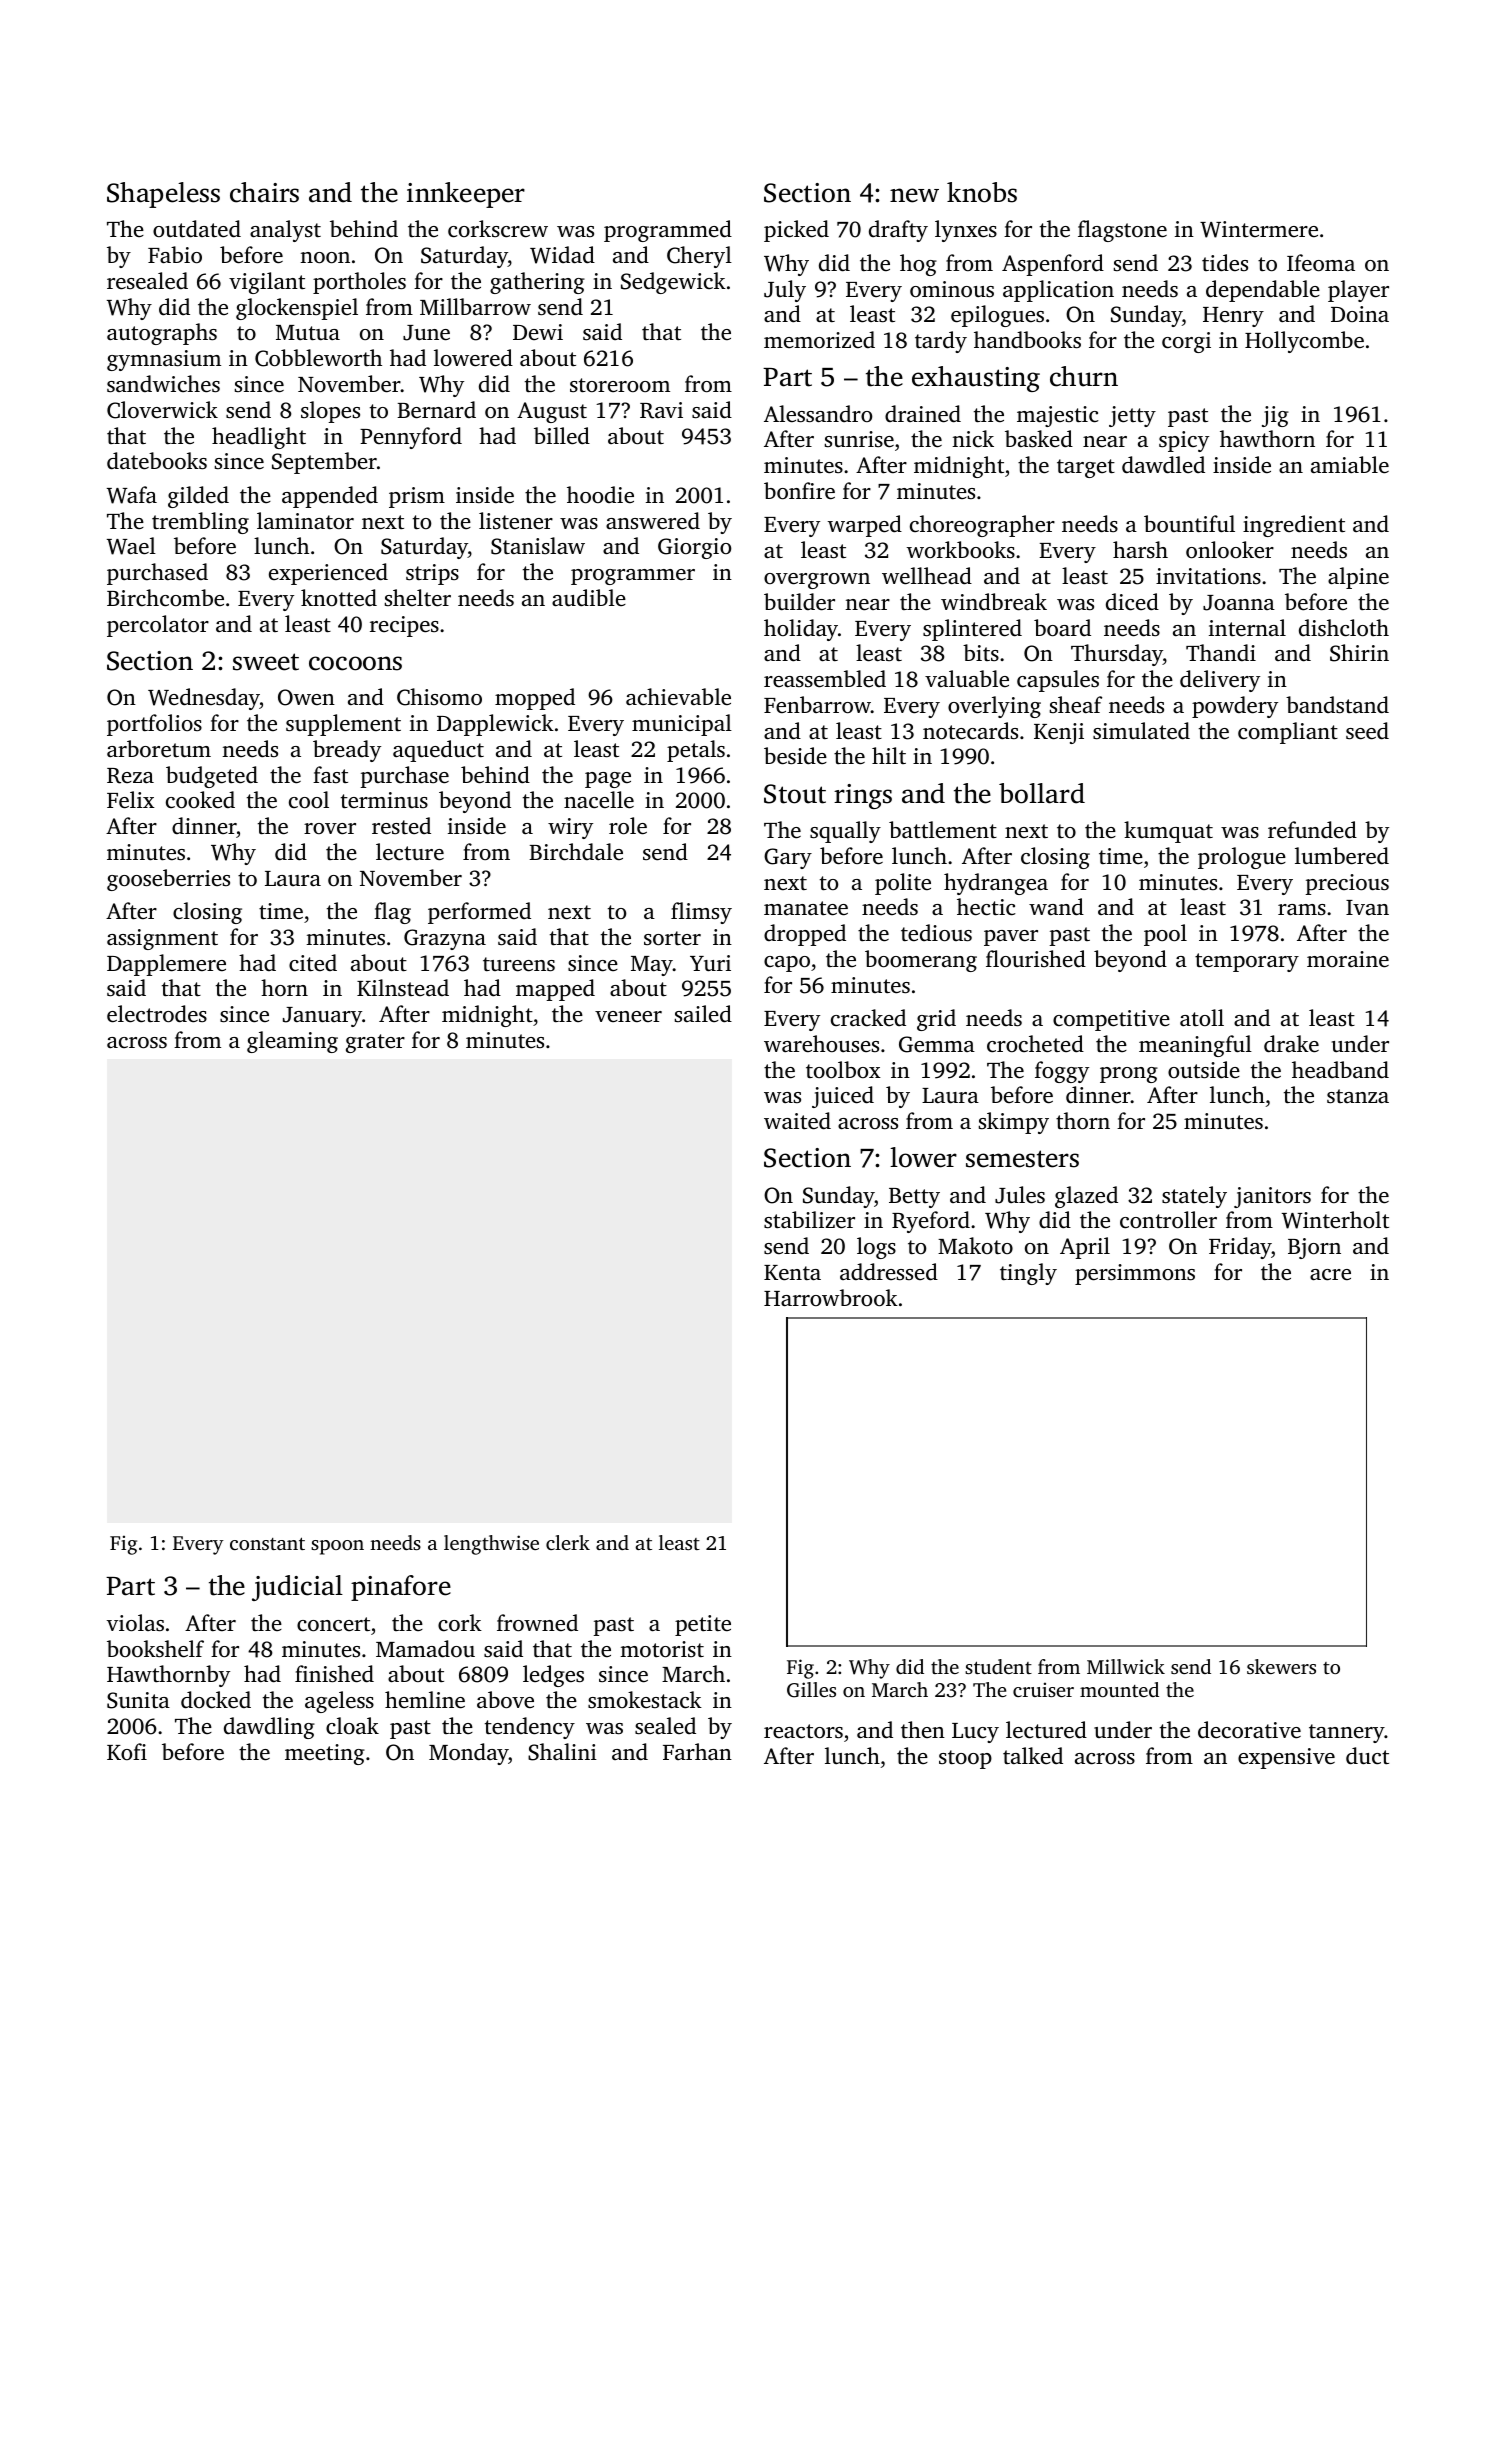 The width and height of the screenshot is (1496, 2464). Describe the element at coordinates (923, 1729) in the screenshot. I see `then` at that location.
